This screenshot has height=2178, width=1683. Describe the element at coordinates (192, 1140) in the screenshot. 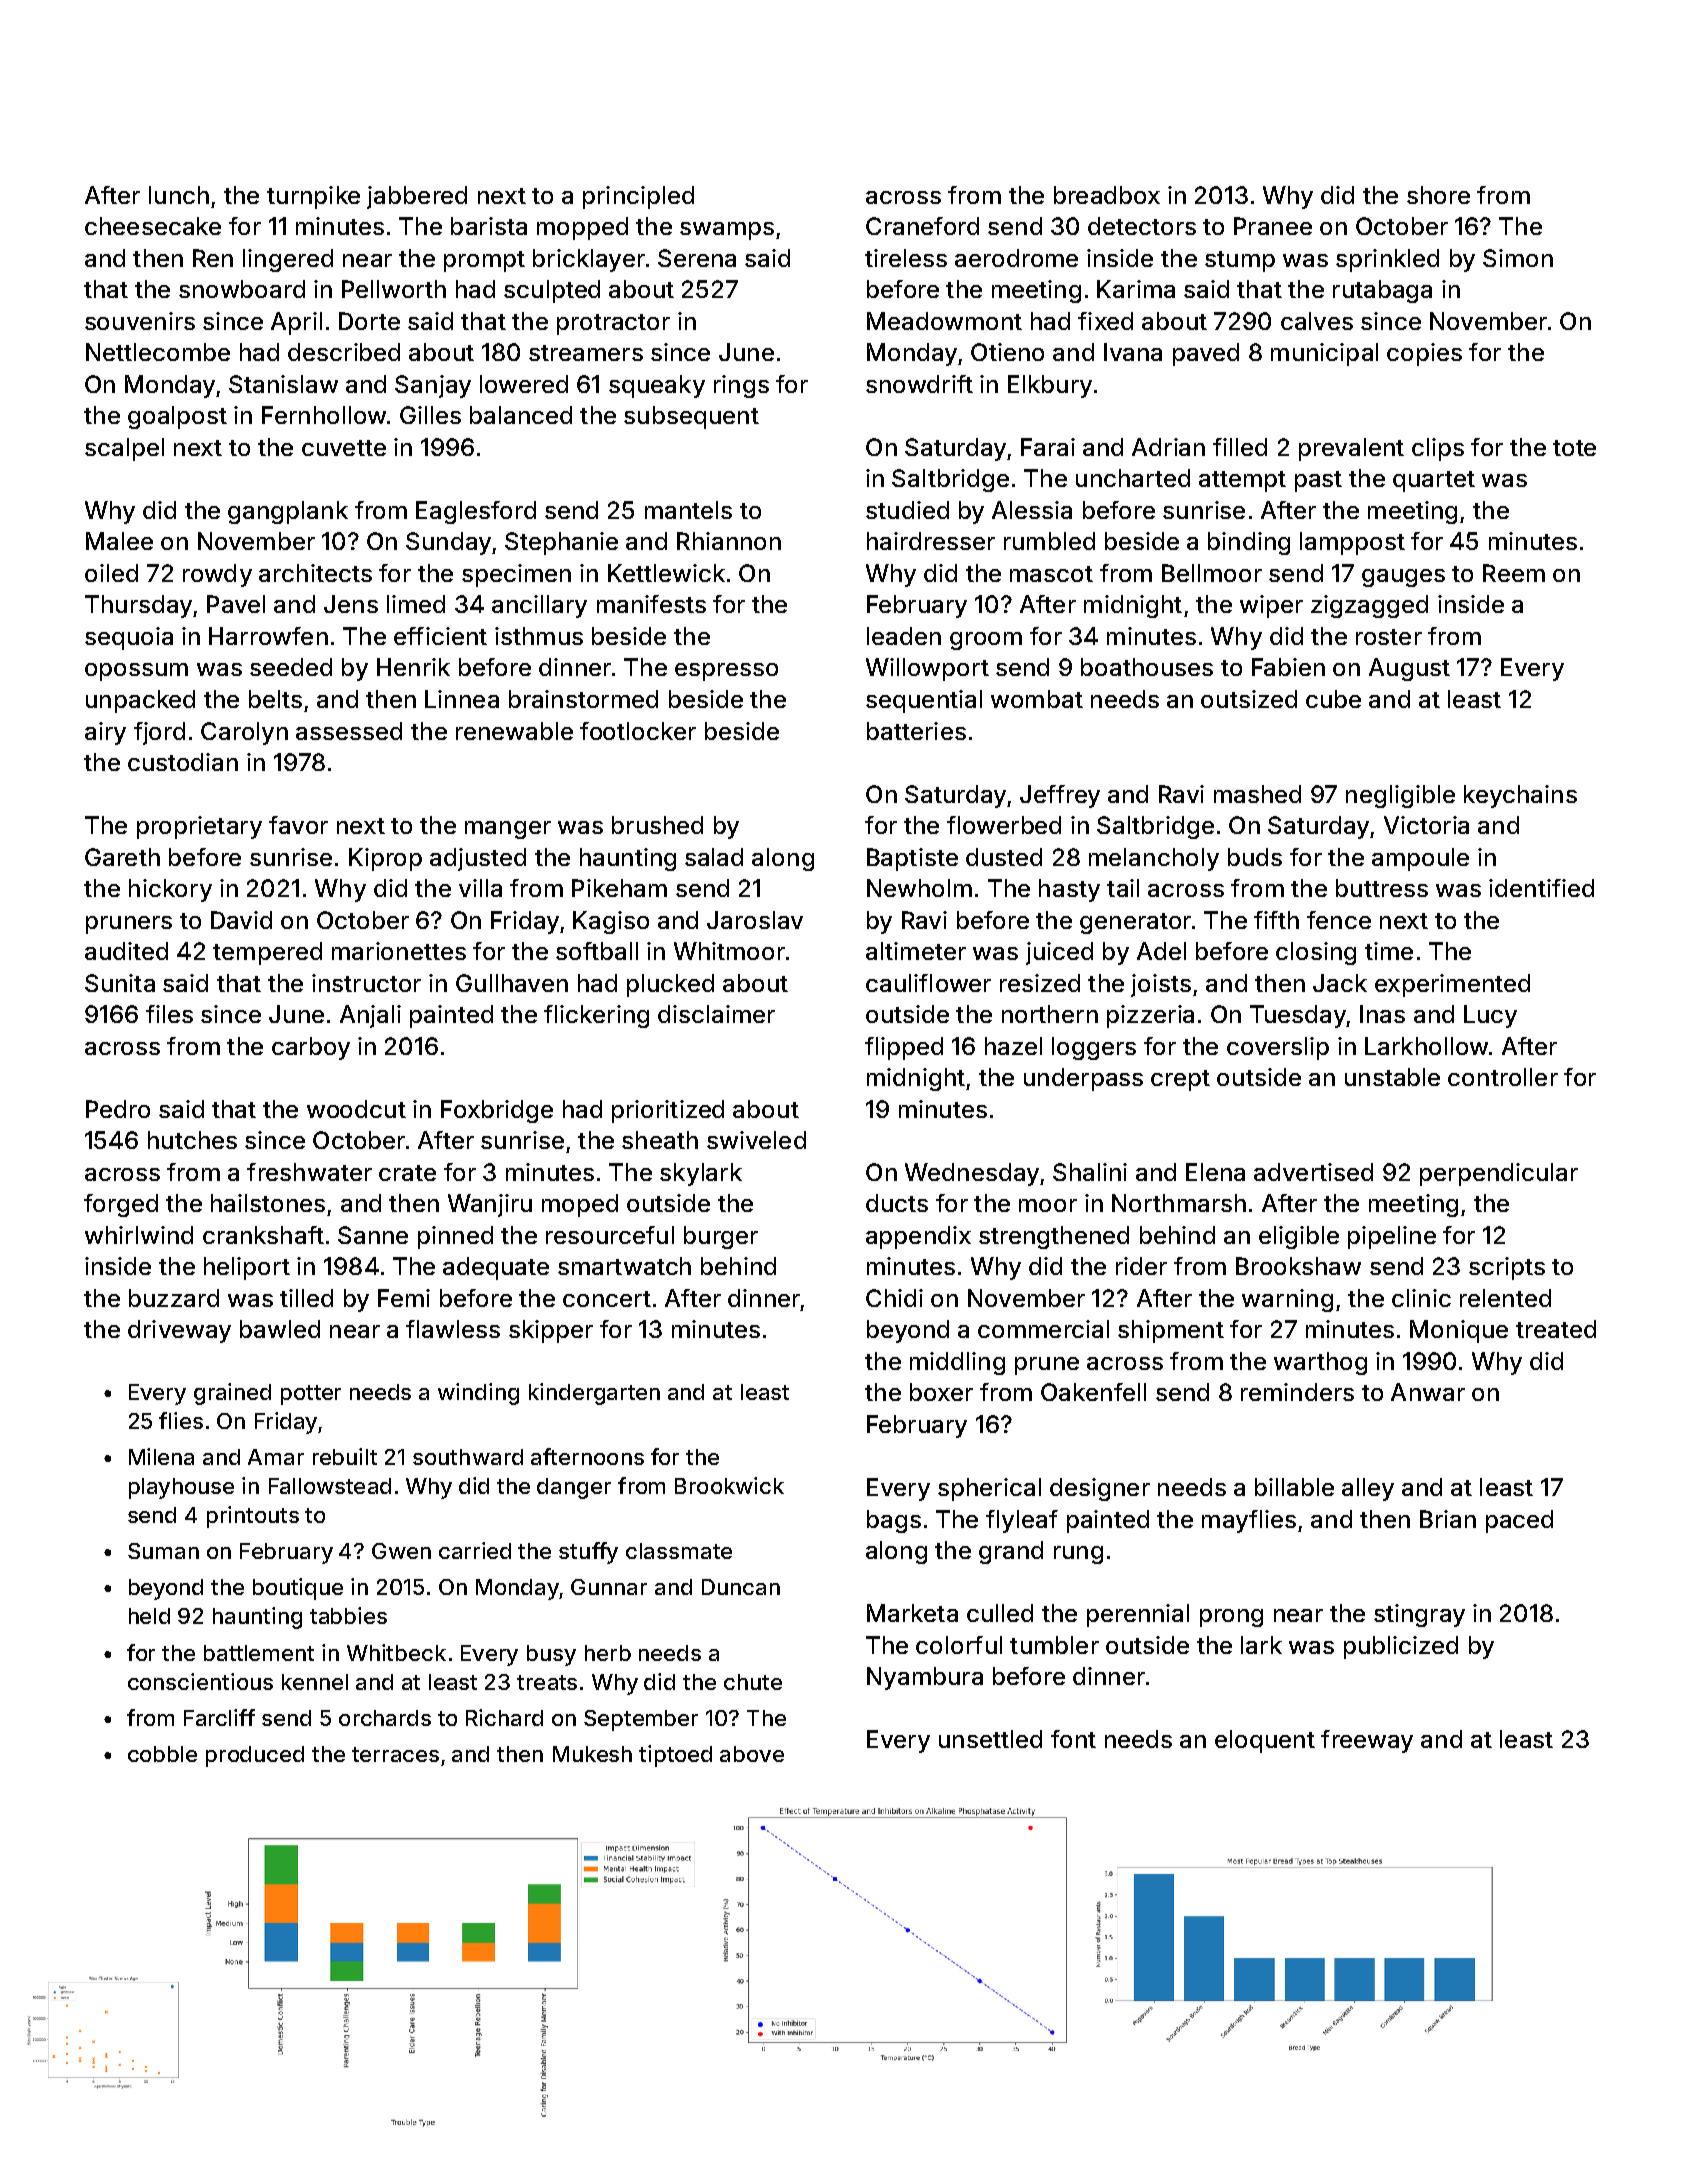

I see `hutches` at that location.
